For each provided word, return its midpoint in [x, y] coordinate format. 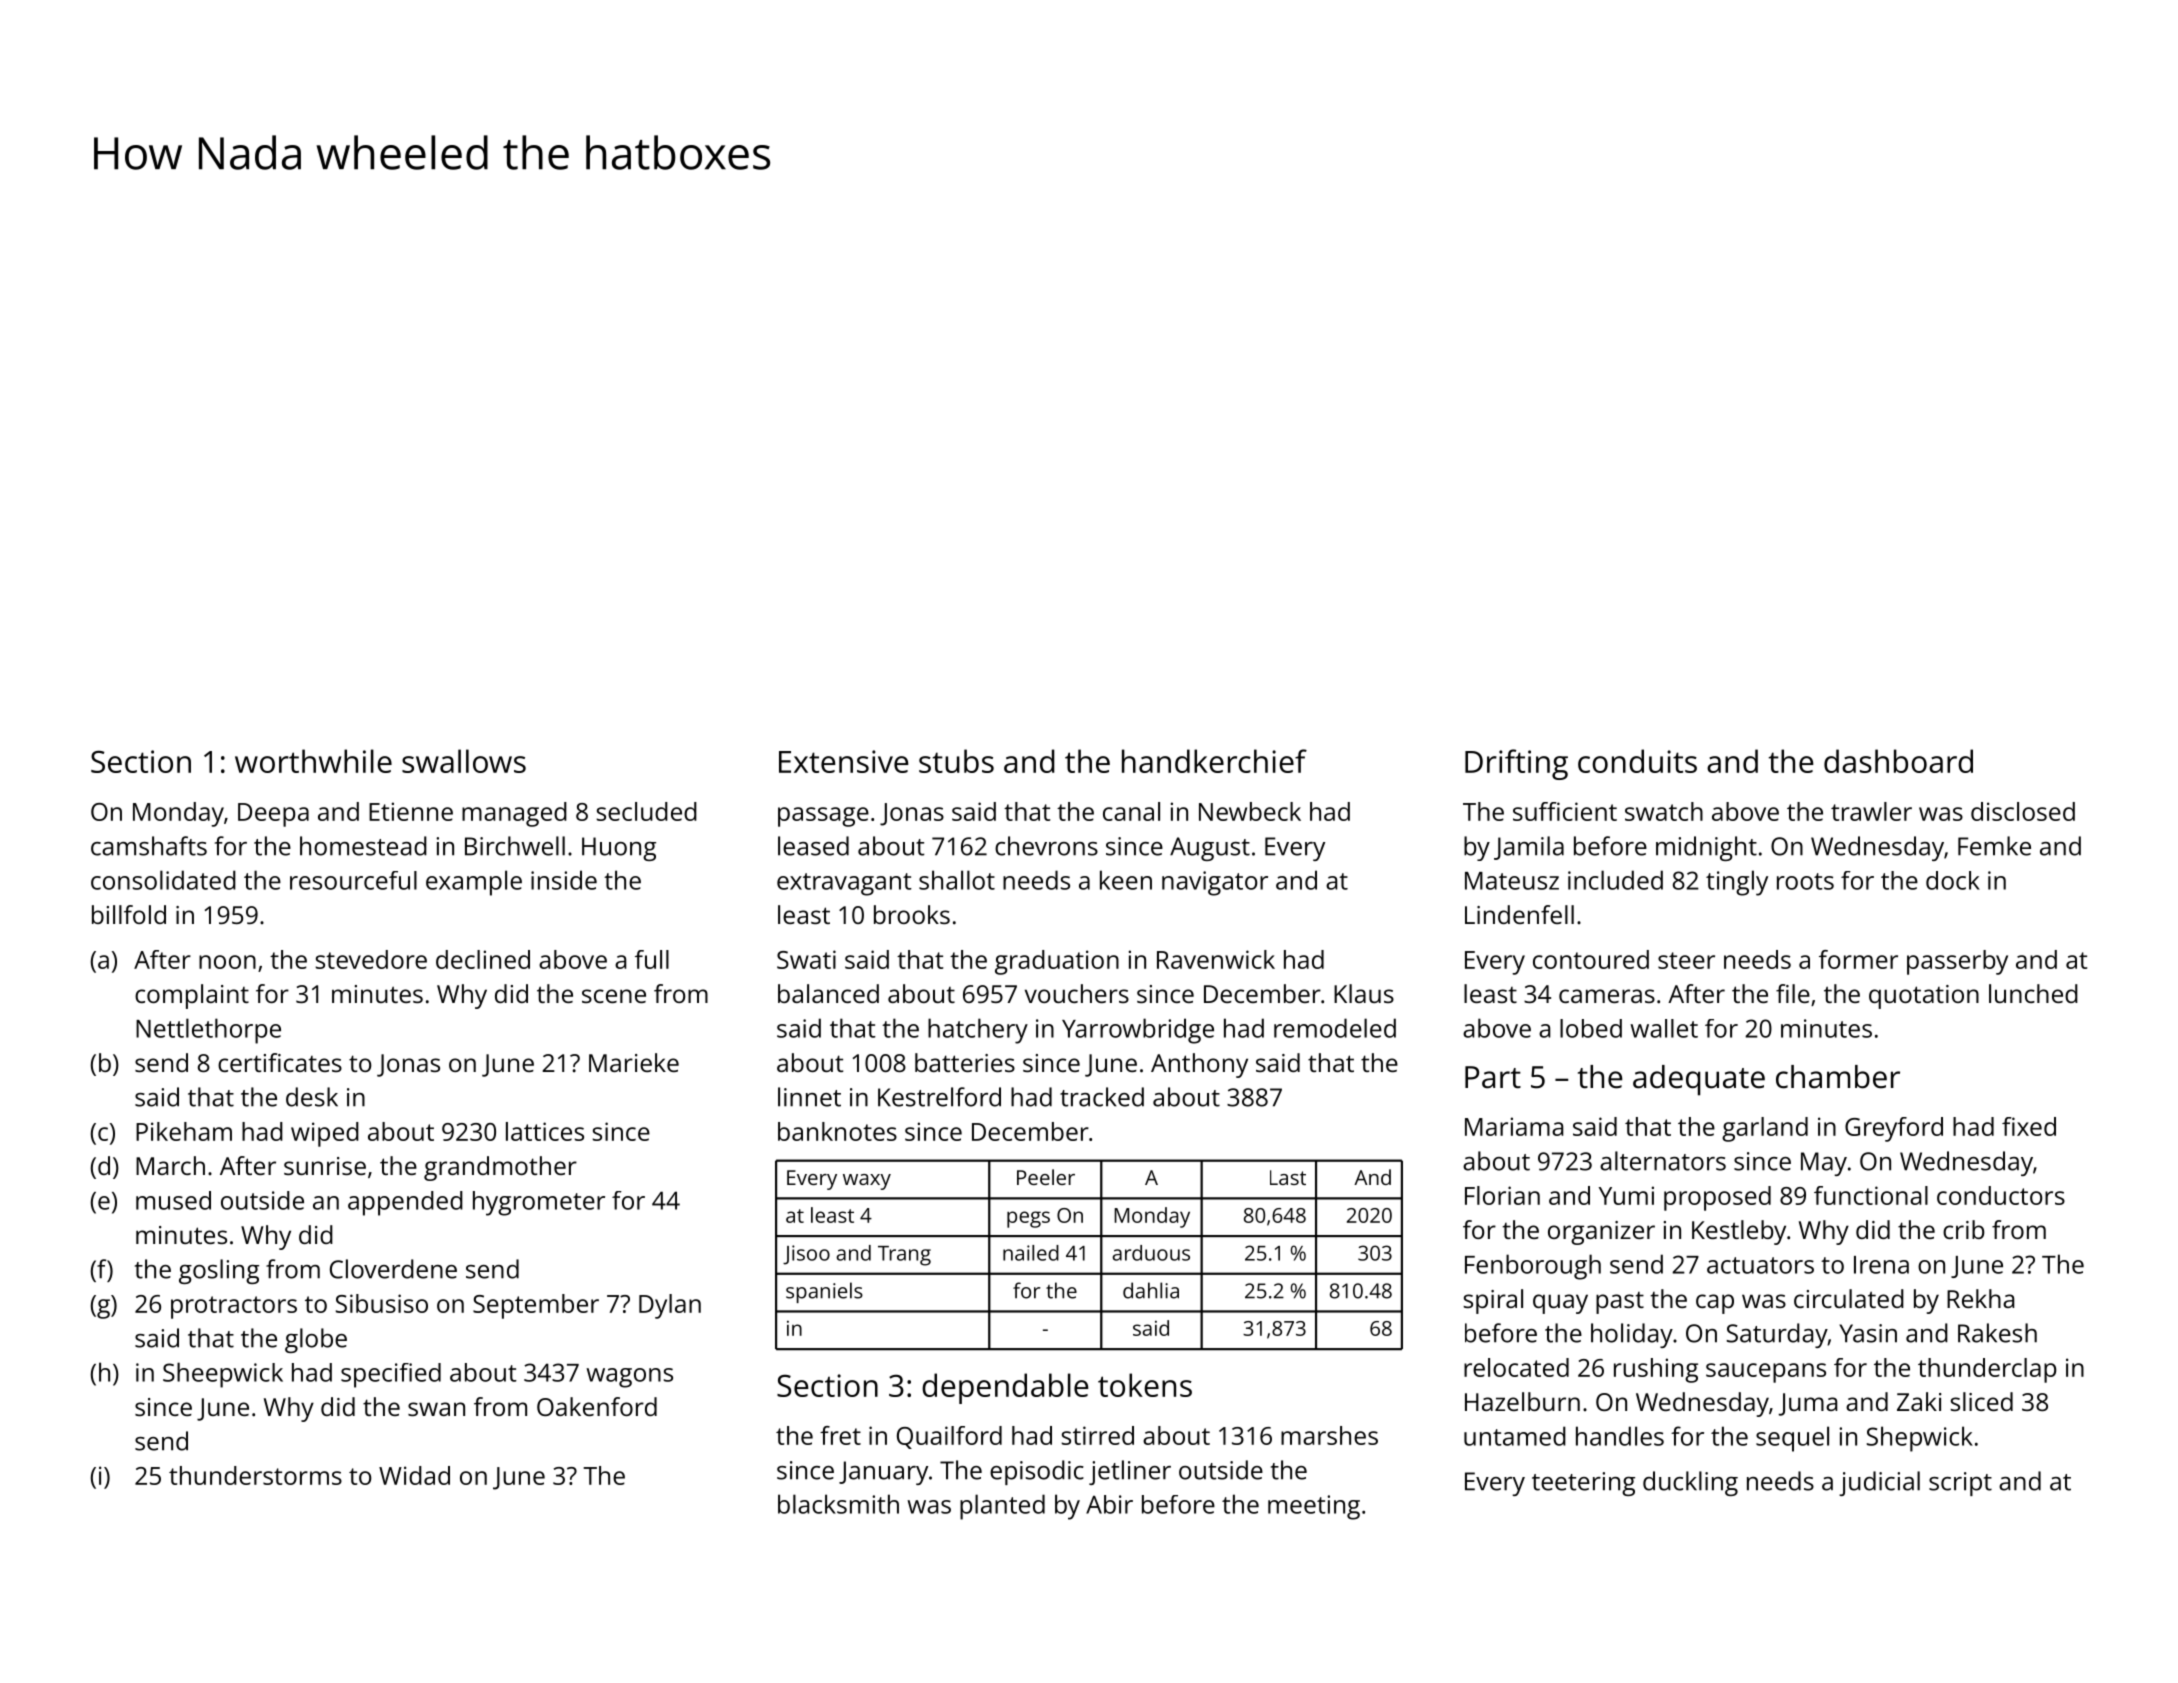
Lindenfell [1519, 914]
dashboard [1898, 761]
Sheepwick [223, 1375]
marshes [1329, 1435]
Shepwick [1920, 1439]
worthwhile [313, 761]
